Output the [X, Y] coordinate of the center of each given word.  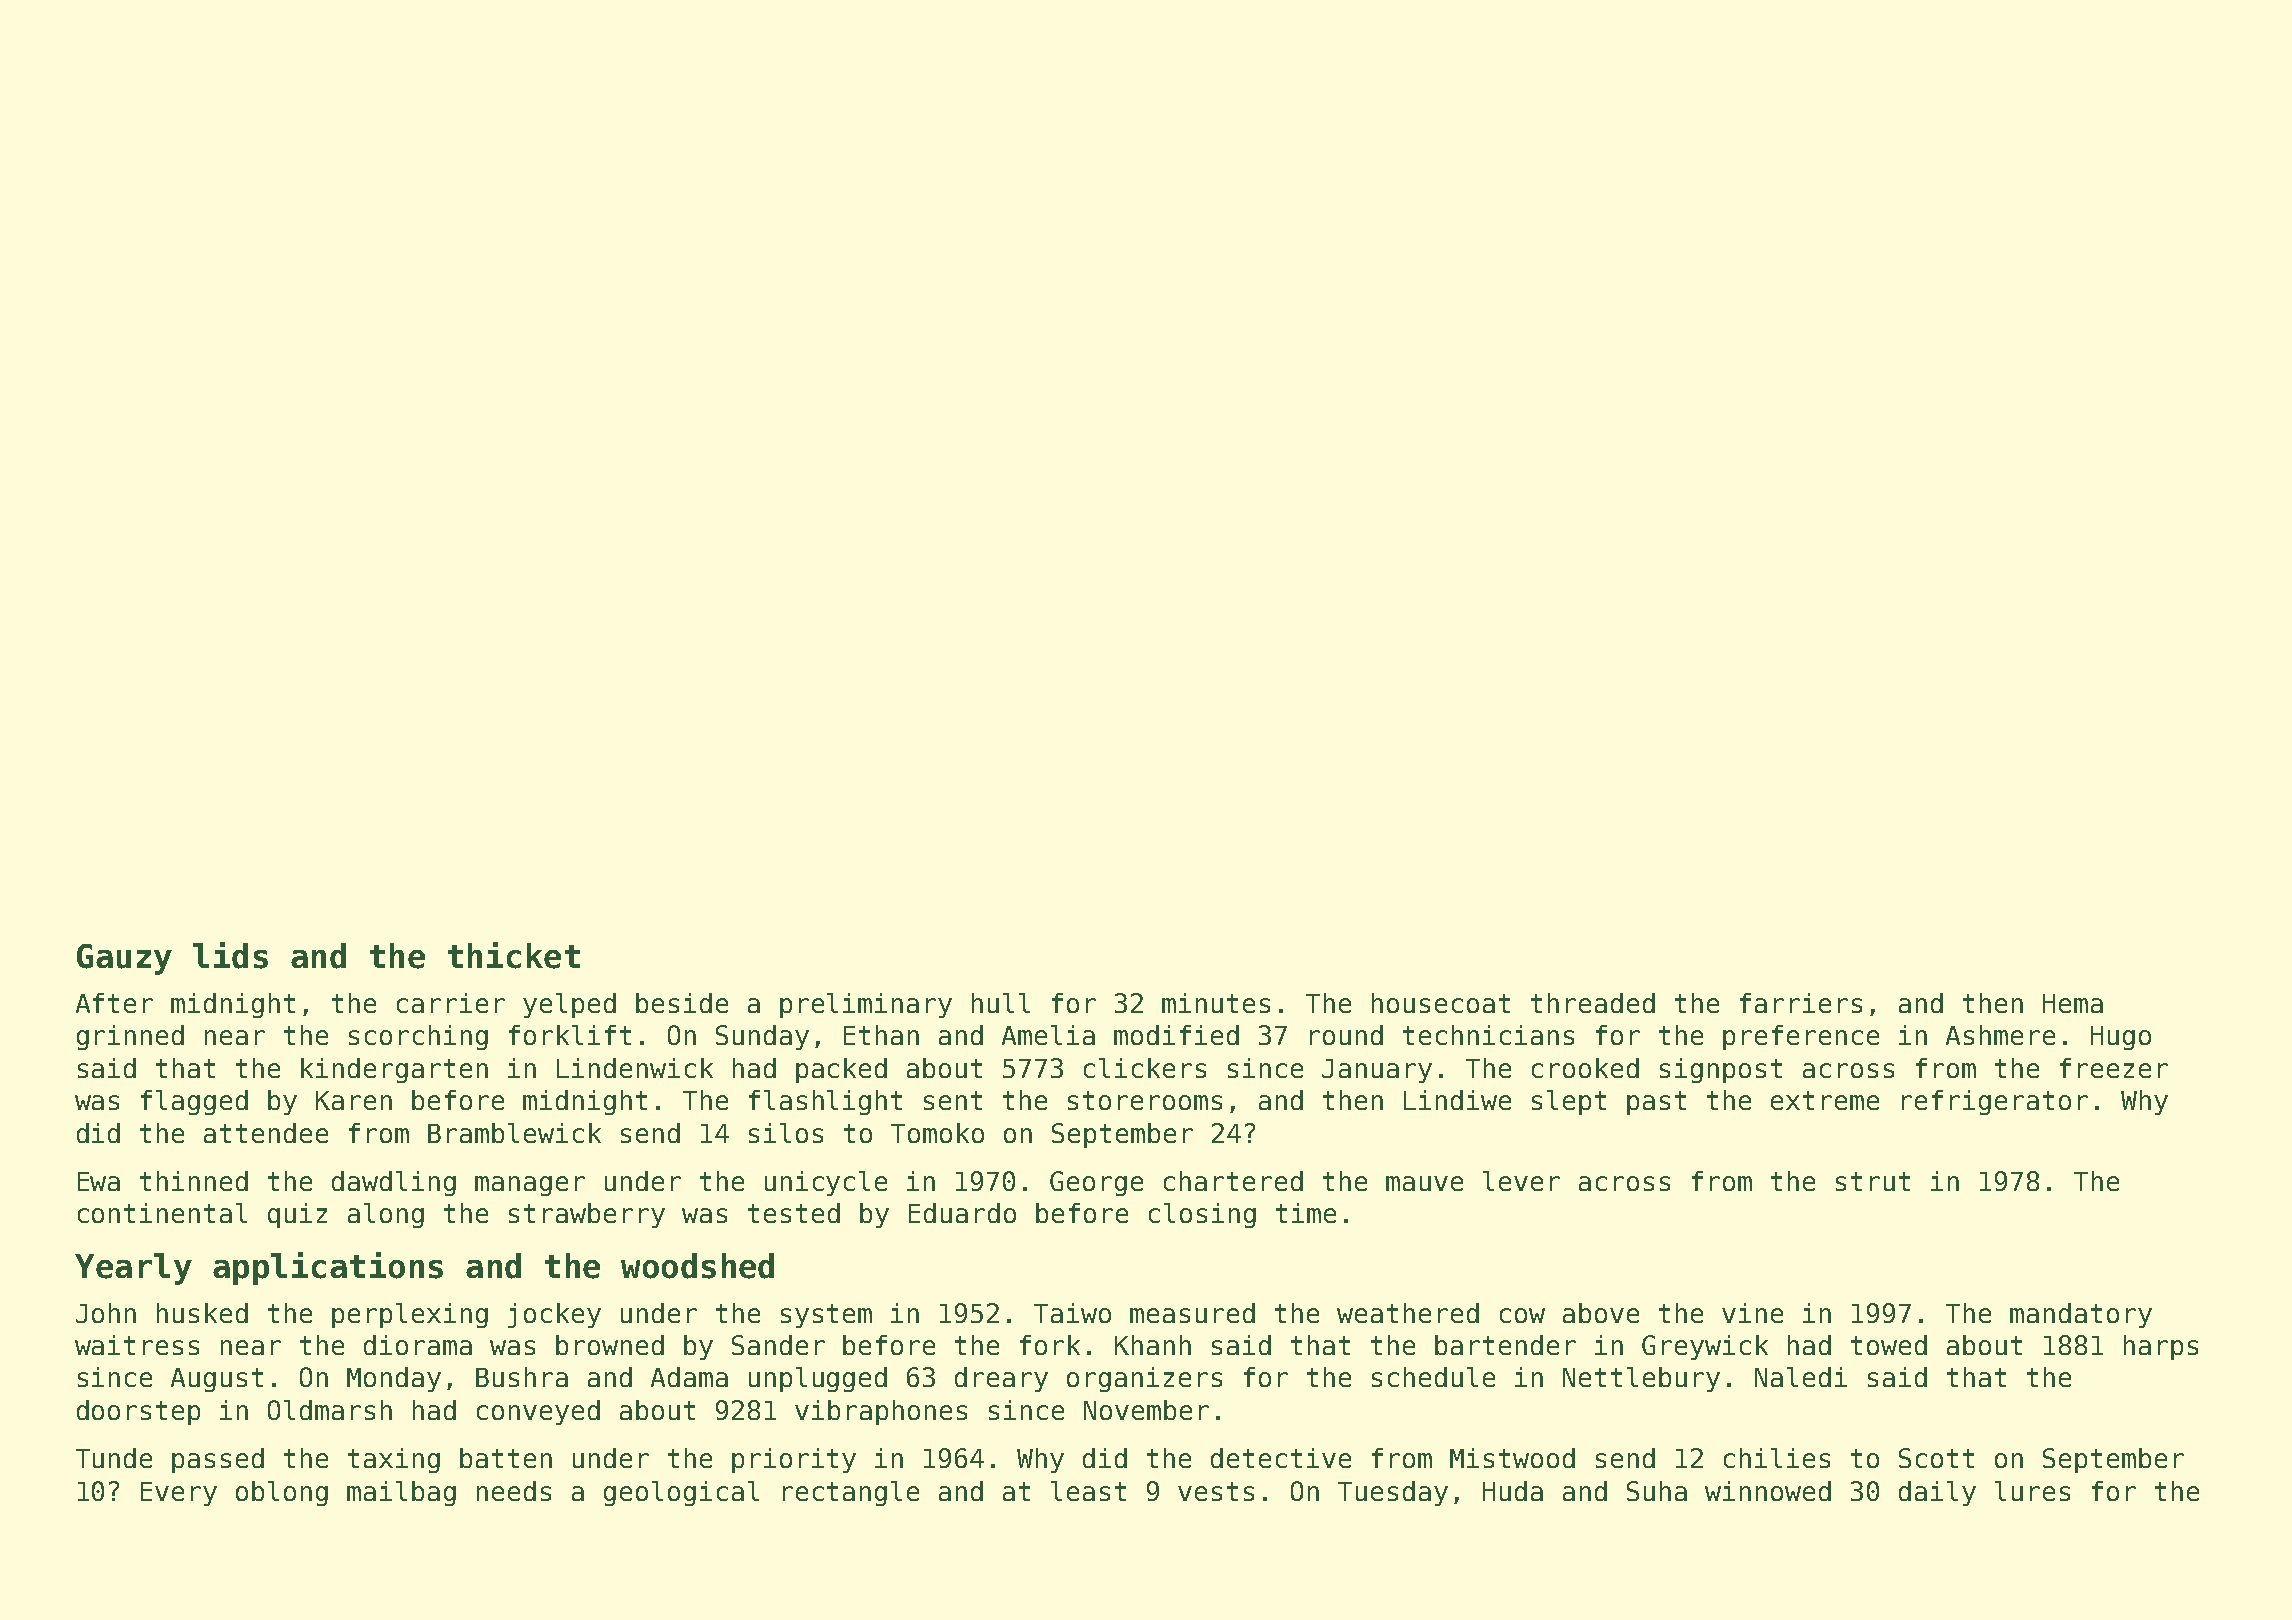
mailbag [401, 1493]
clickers [1145, 1068]
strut [1873, 1181]
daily [1937, 1493]
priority [794, 1460]
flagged [194, 1102]
